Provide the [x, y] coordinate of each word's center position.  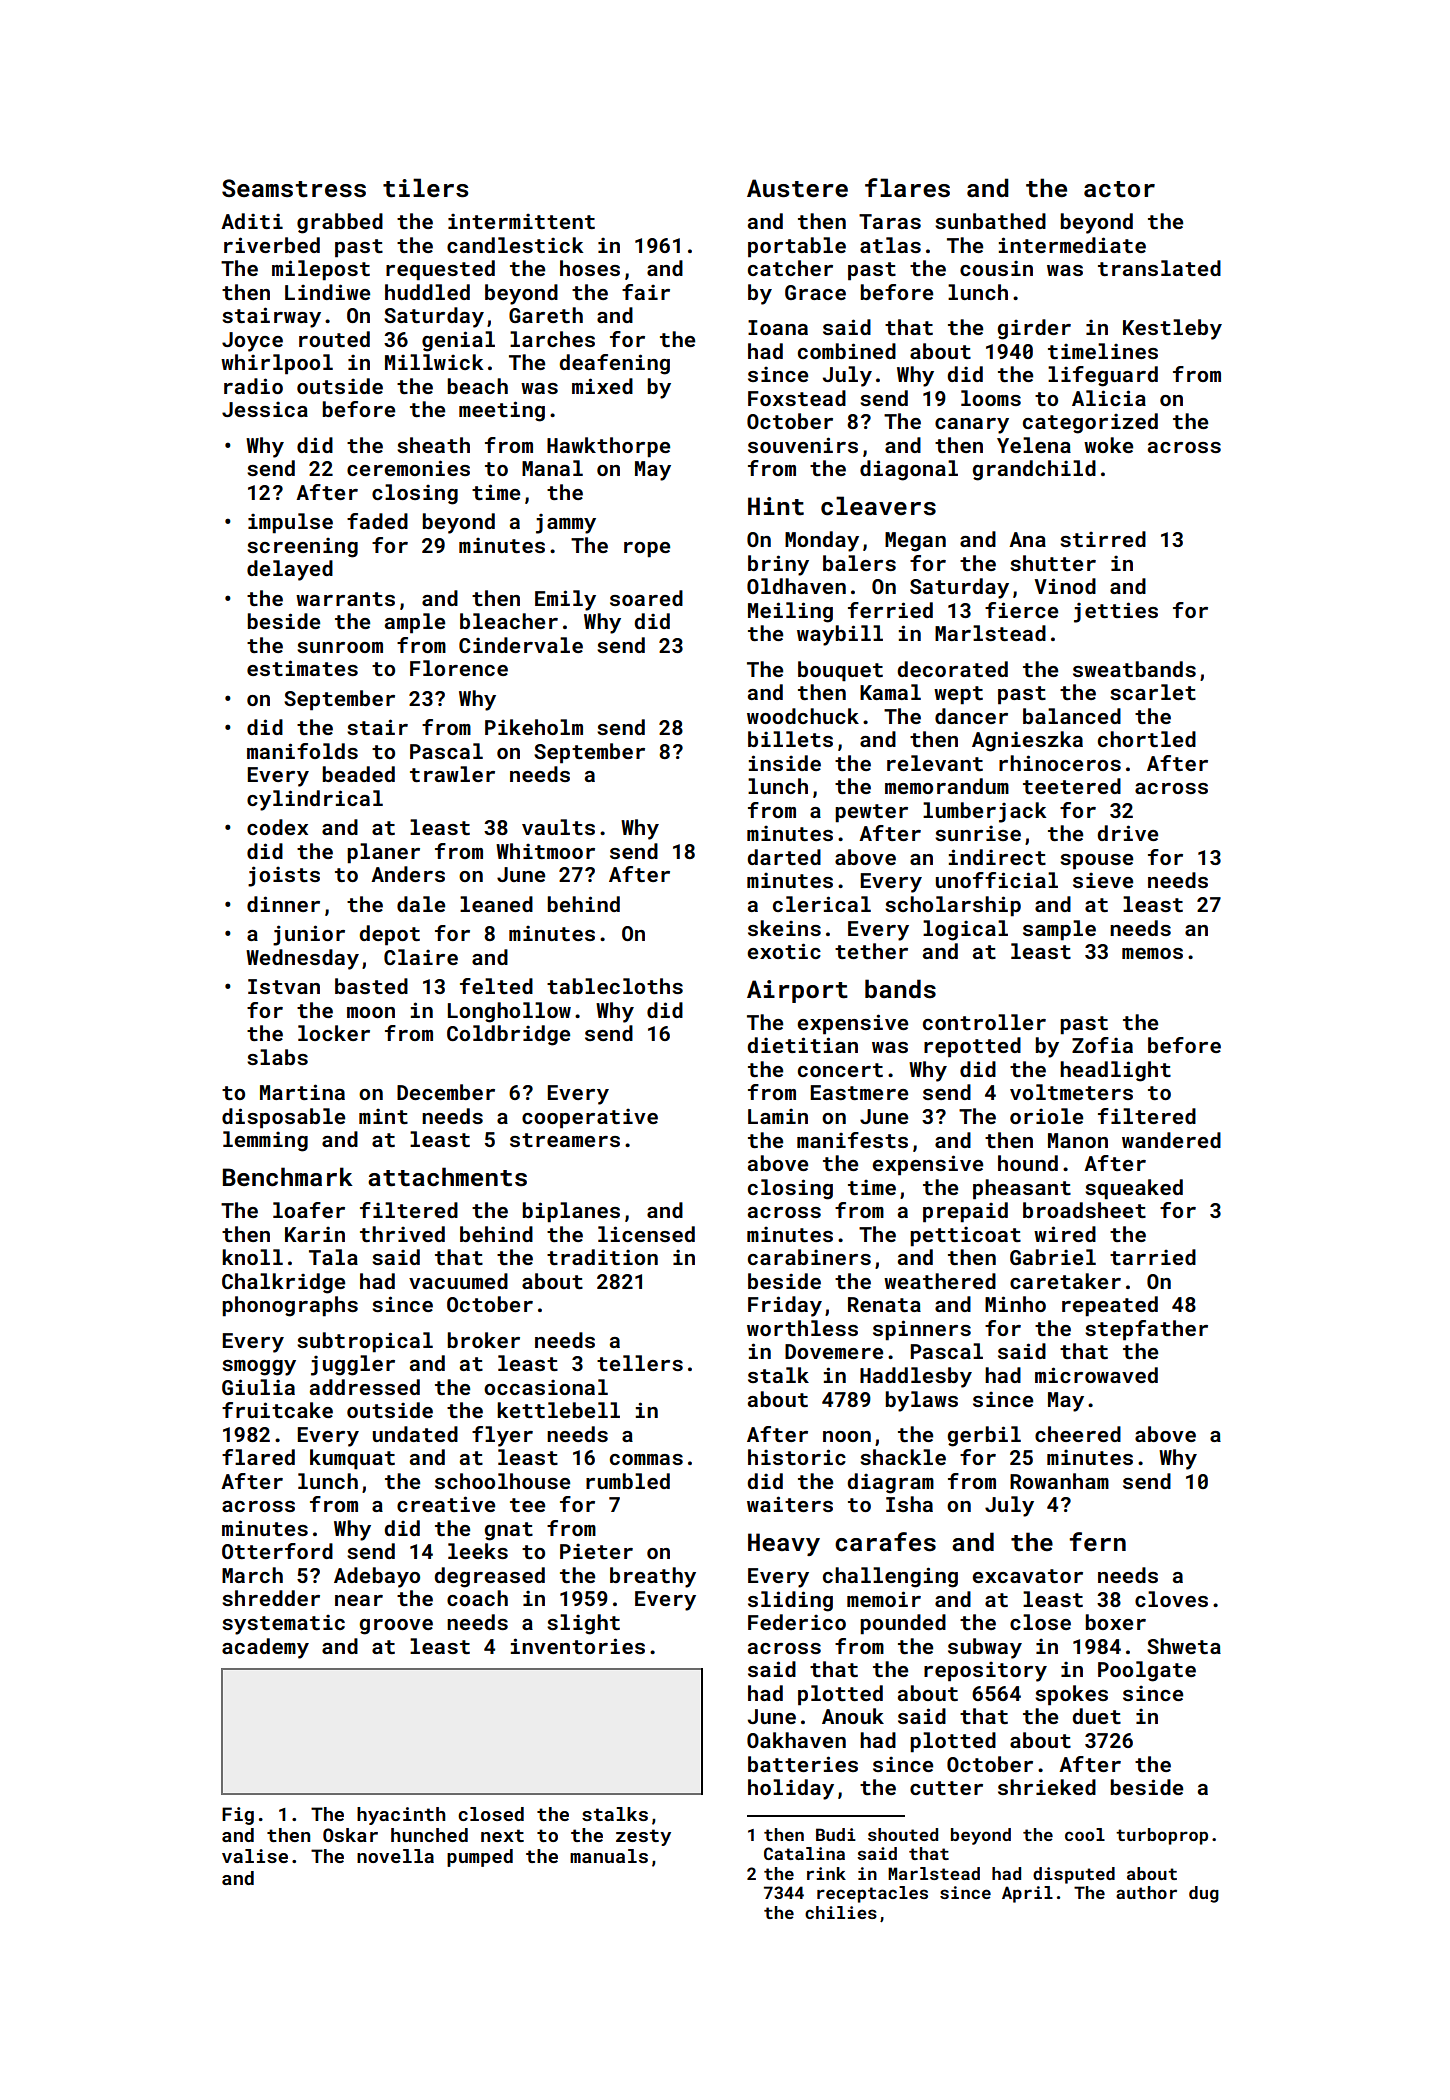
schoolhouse [502, 1481]
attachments [447, 1177]
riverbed [272, 245]
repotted [972, 1047]
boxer [1115, 1622]
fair [646, 292]
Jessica [265, 409]
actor [1119, 189]
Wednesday [302, 959]
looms [991, 398]
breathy [653, 1577]
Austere [797, 188]
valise [255, 1856]
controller [984, 1022]
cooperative [590, 1118]
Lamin [778, 1116]
